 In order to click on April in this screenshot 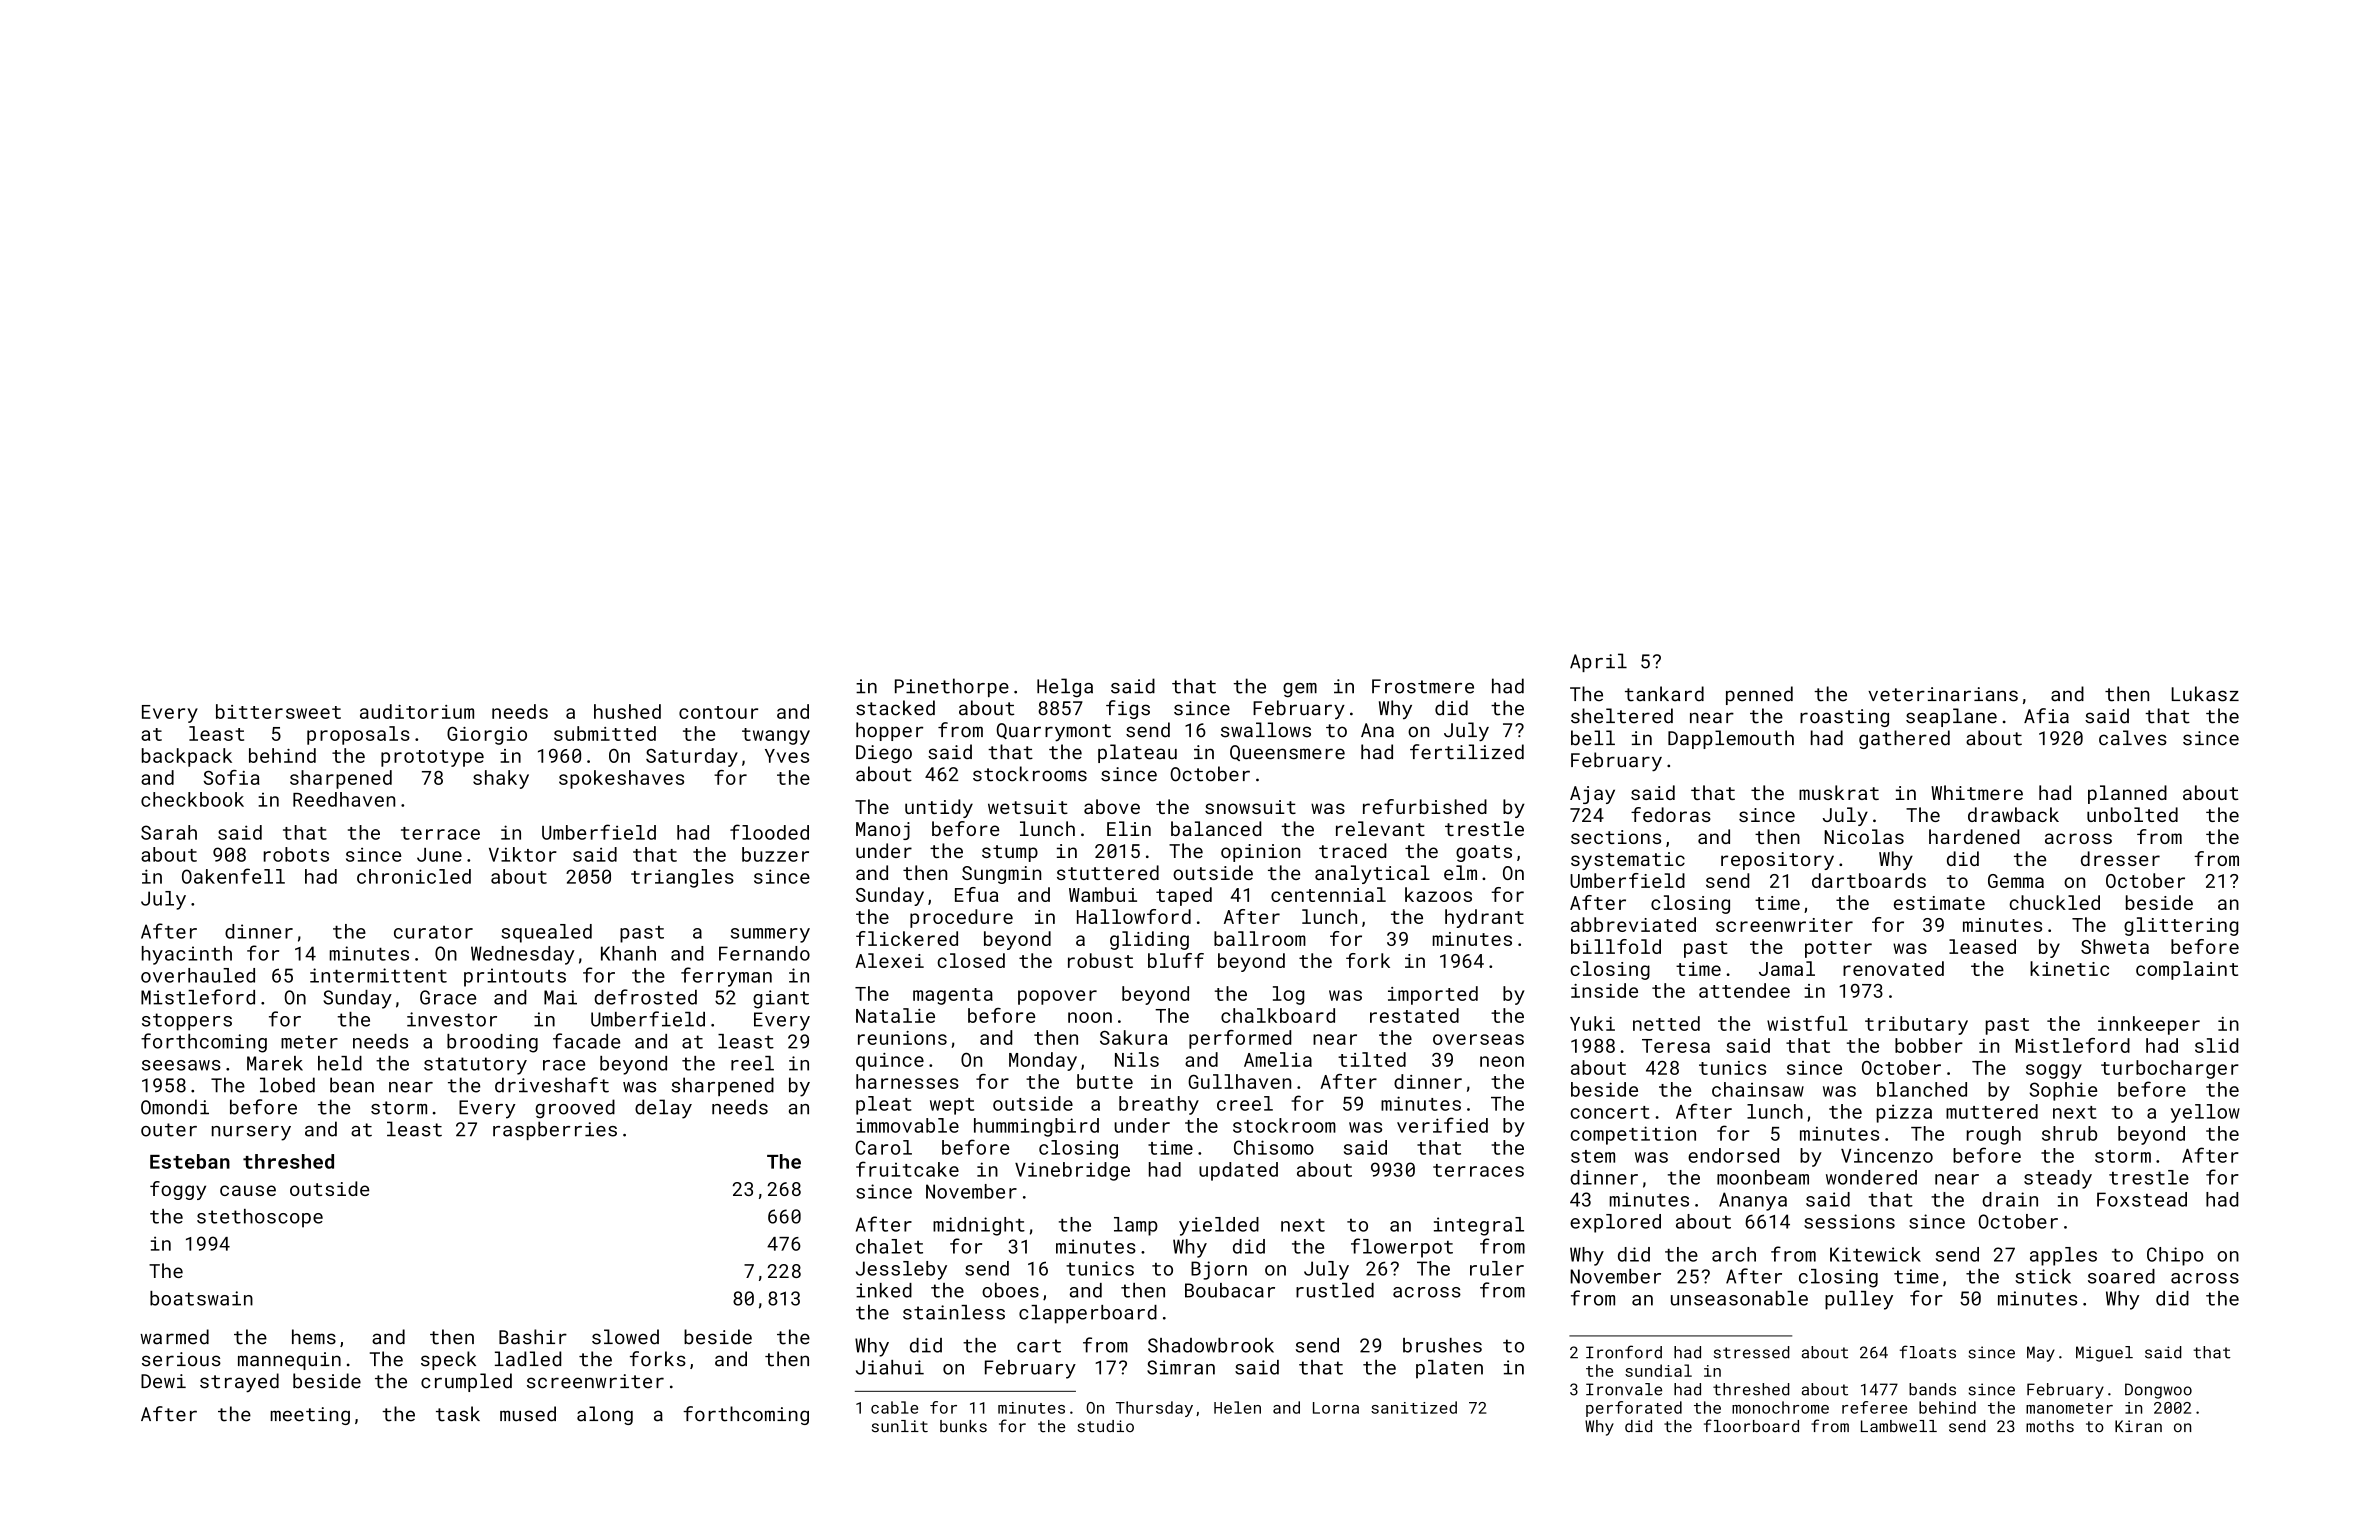, I will do `click(1598, 662)`.
